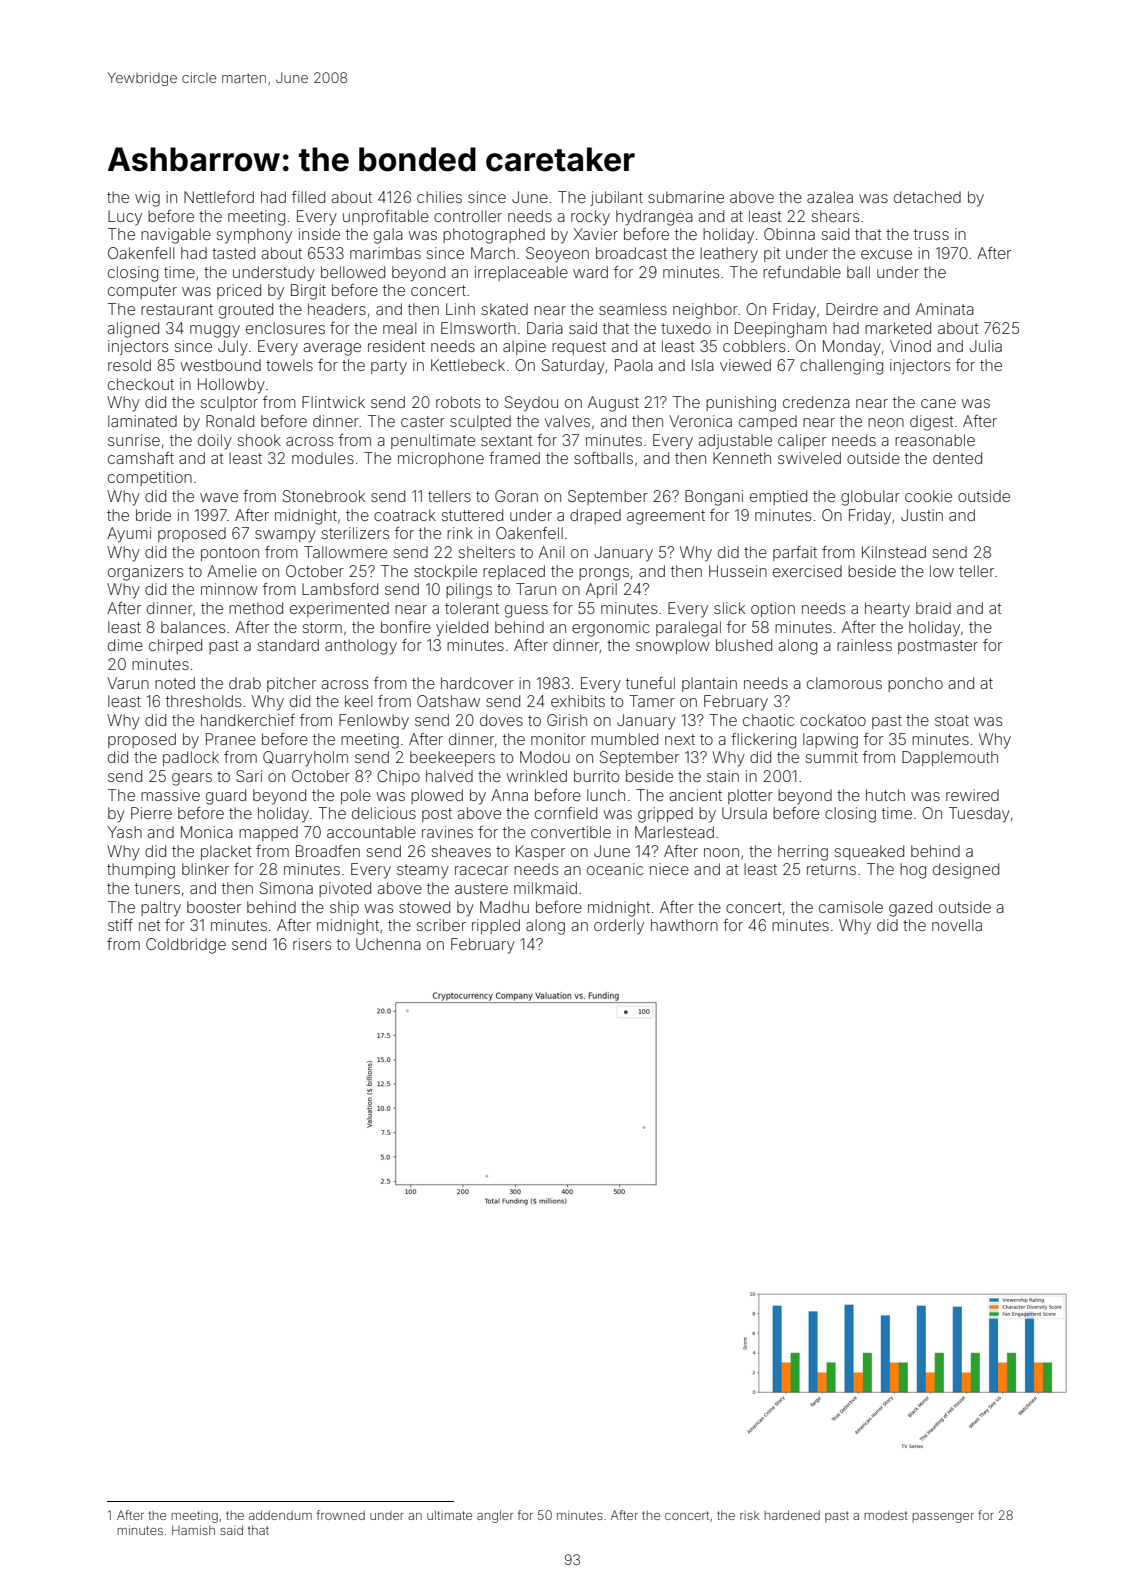 Image resolution: width=1128 pixels, height=1595 pixels. What do you see at coordinates (957, 458) in the screenshot?
I see `dented` at bounding box center [957, 458].
